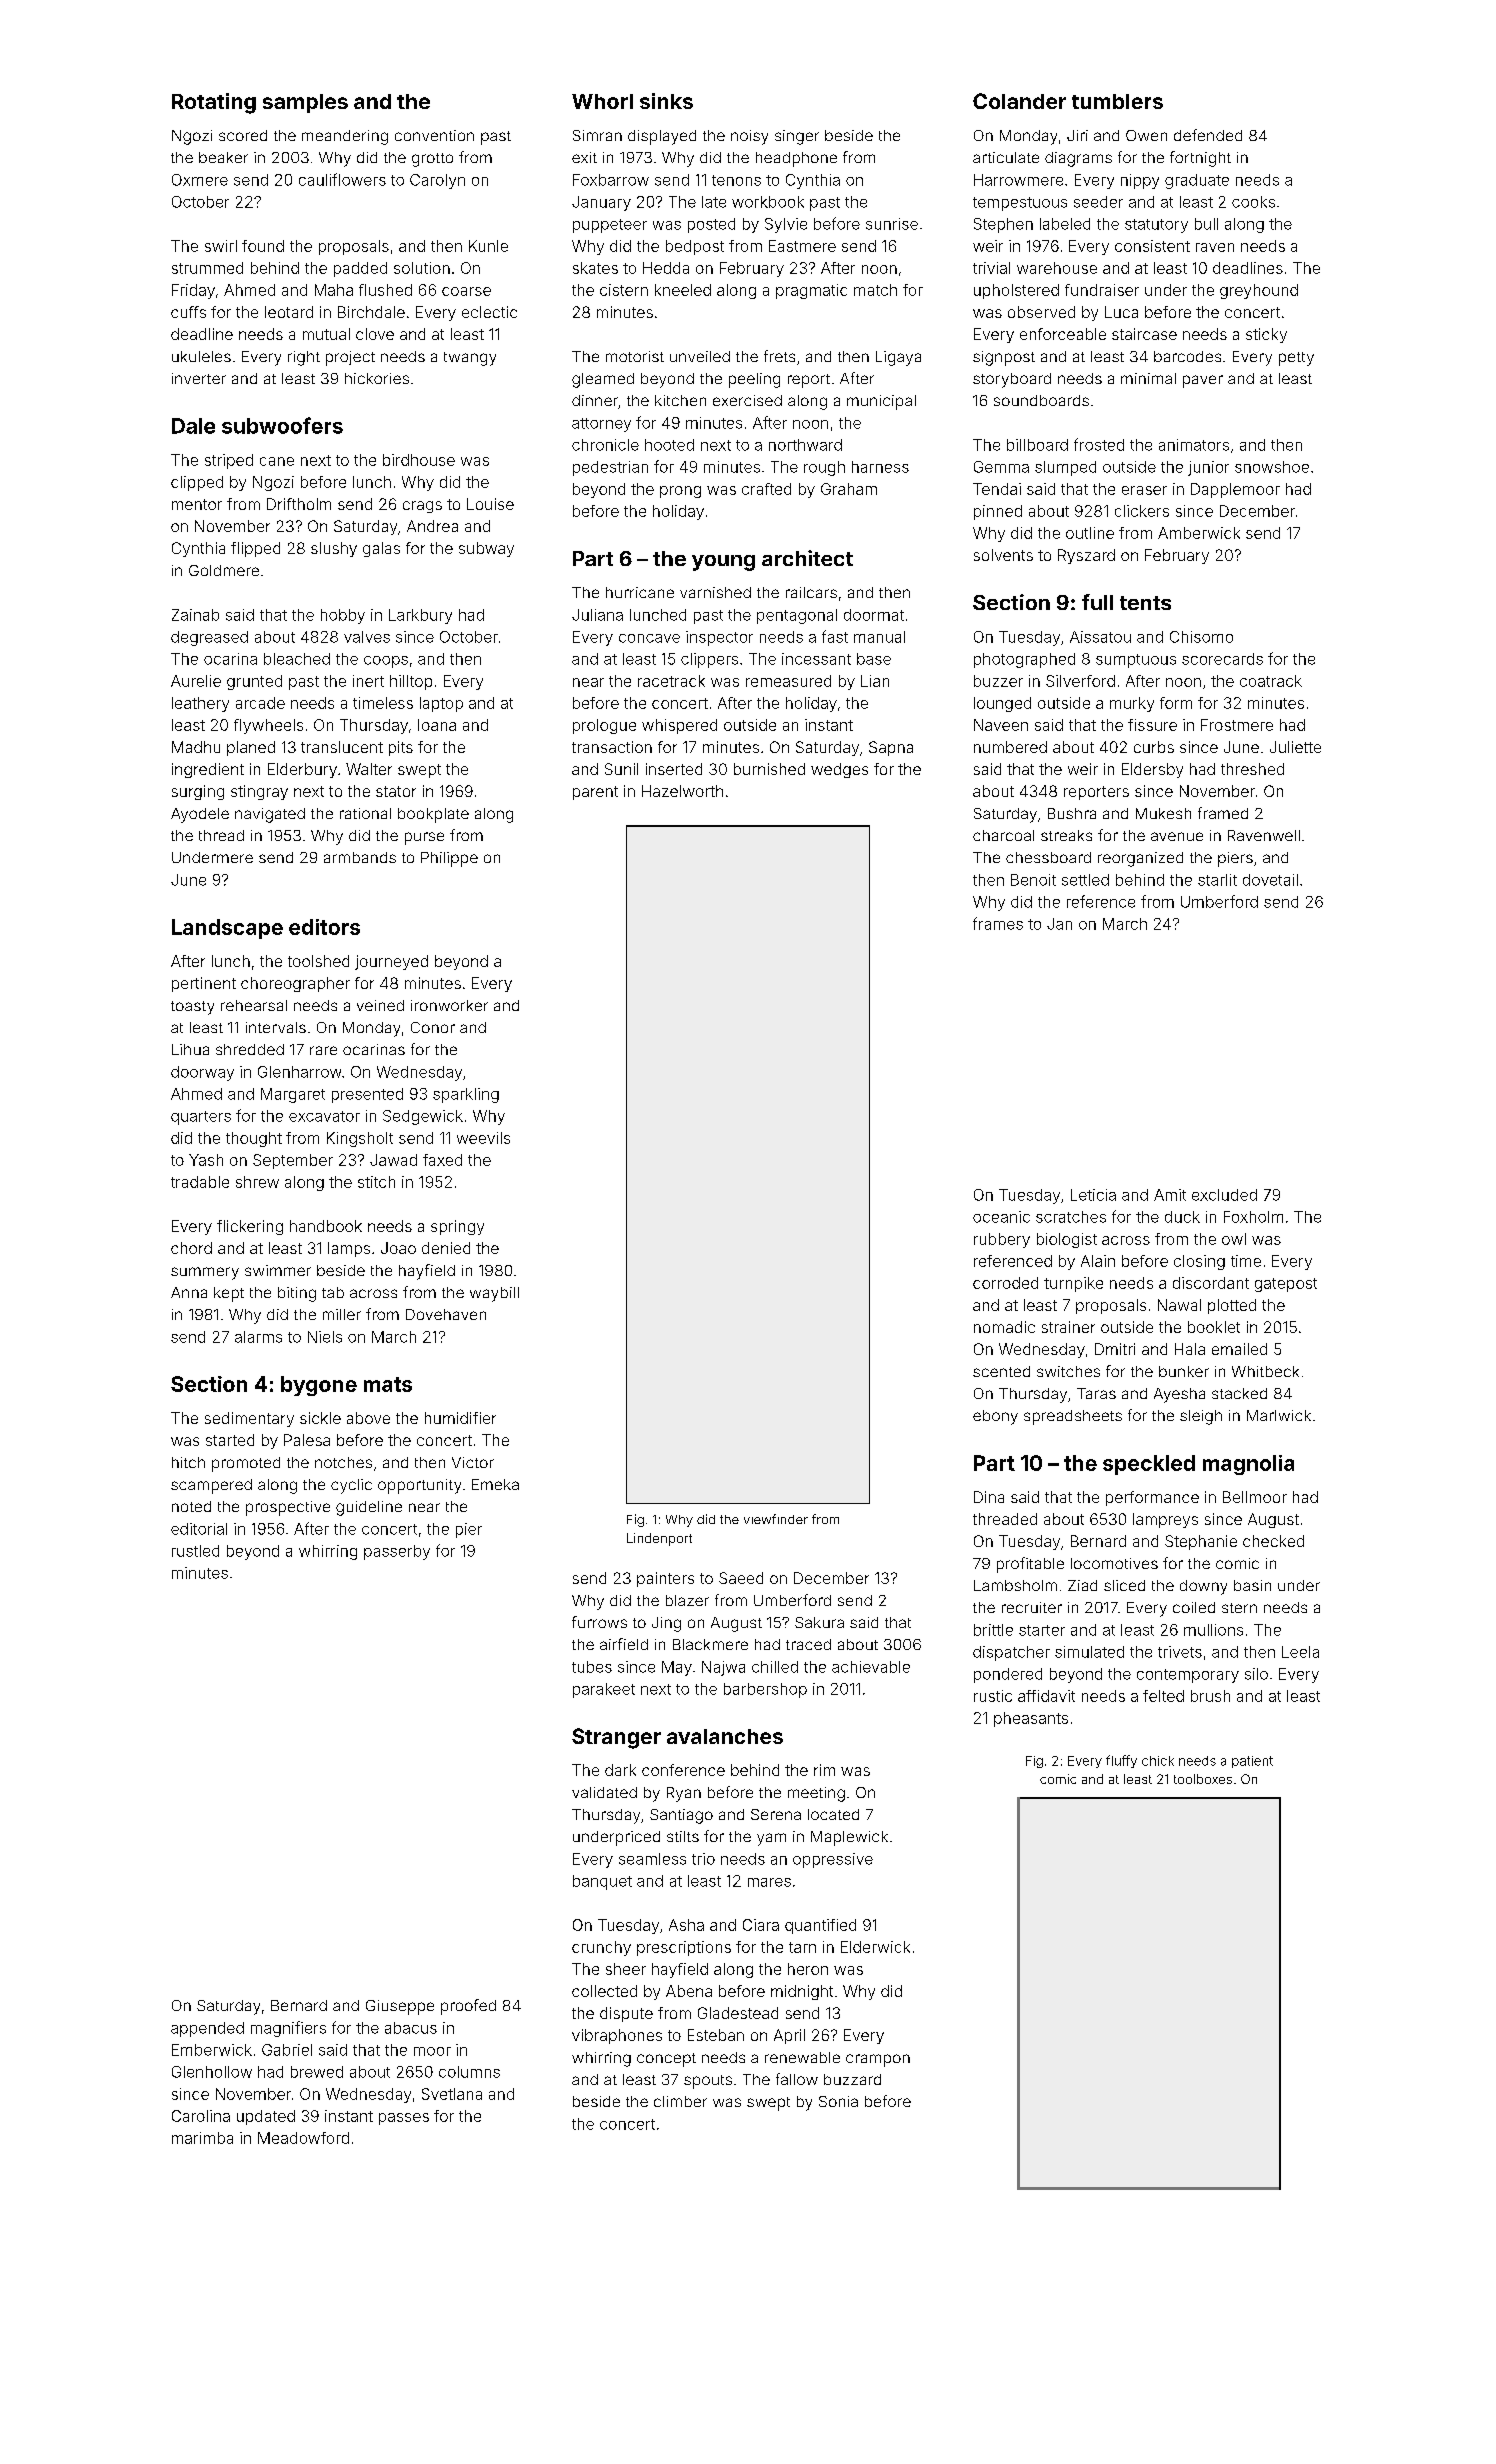  What do you see at coordinates (838, 2101) in the page?
I see `Sonia` at bounding box center [838, 2101].
